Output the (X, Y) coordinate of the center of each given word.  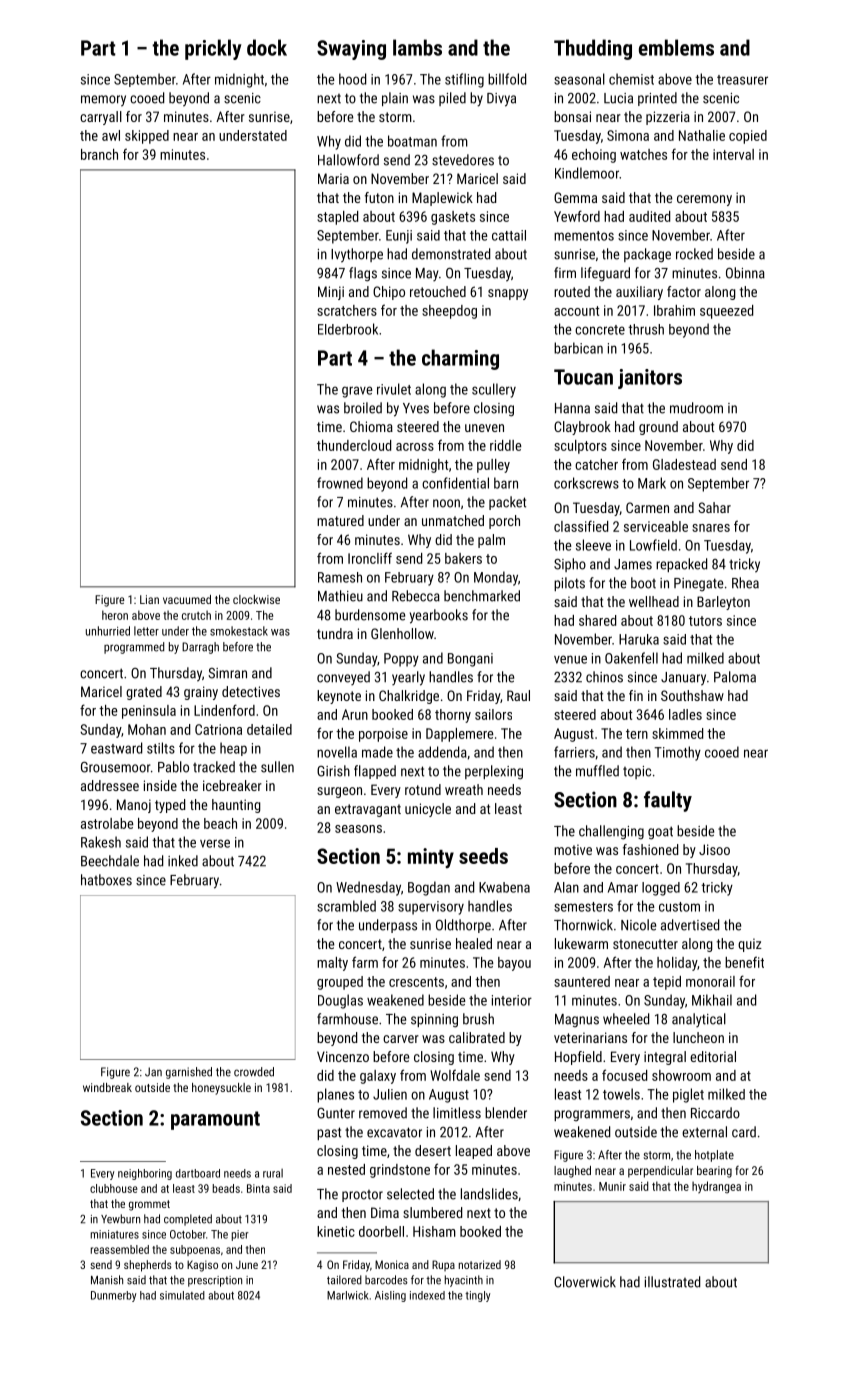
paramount (215, 1120)
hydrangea (716, 1187)
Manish (107, 1280)
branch (99, 154)
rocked (694, 254)
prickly (213, 49)
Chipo (389, 293)
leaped (474, 1152)
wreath (464, 789)
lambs (417, 47)
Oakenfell (631, 658)
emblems (676, 47)
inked (183, 861)
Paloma (735, 677)
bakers (463, 558)
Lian (149, 599)
